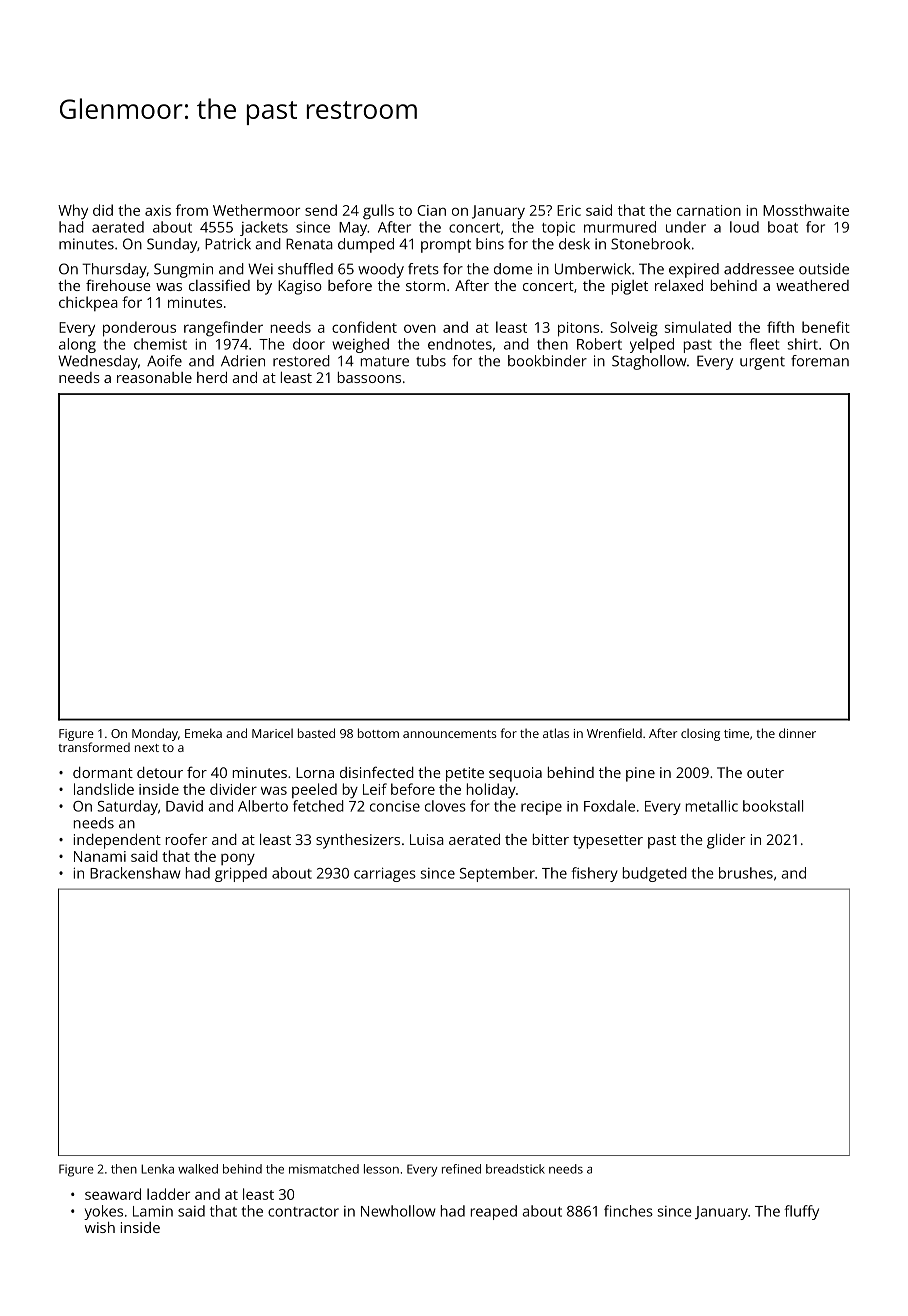 The width and height of the screenshot is (908, 1316). Describe the element at coordinates (806, 210) in the screenshot. I see `Mossthwaite` at that location.
